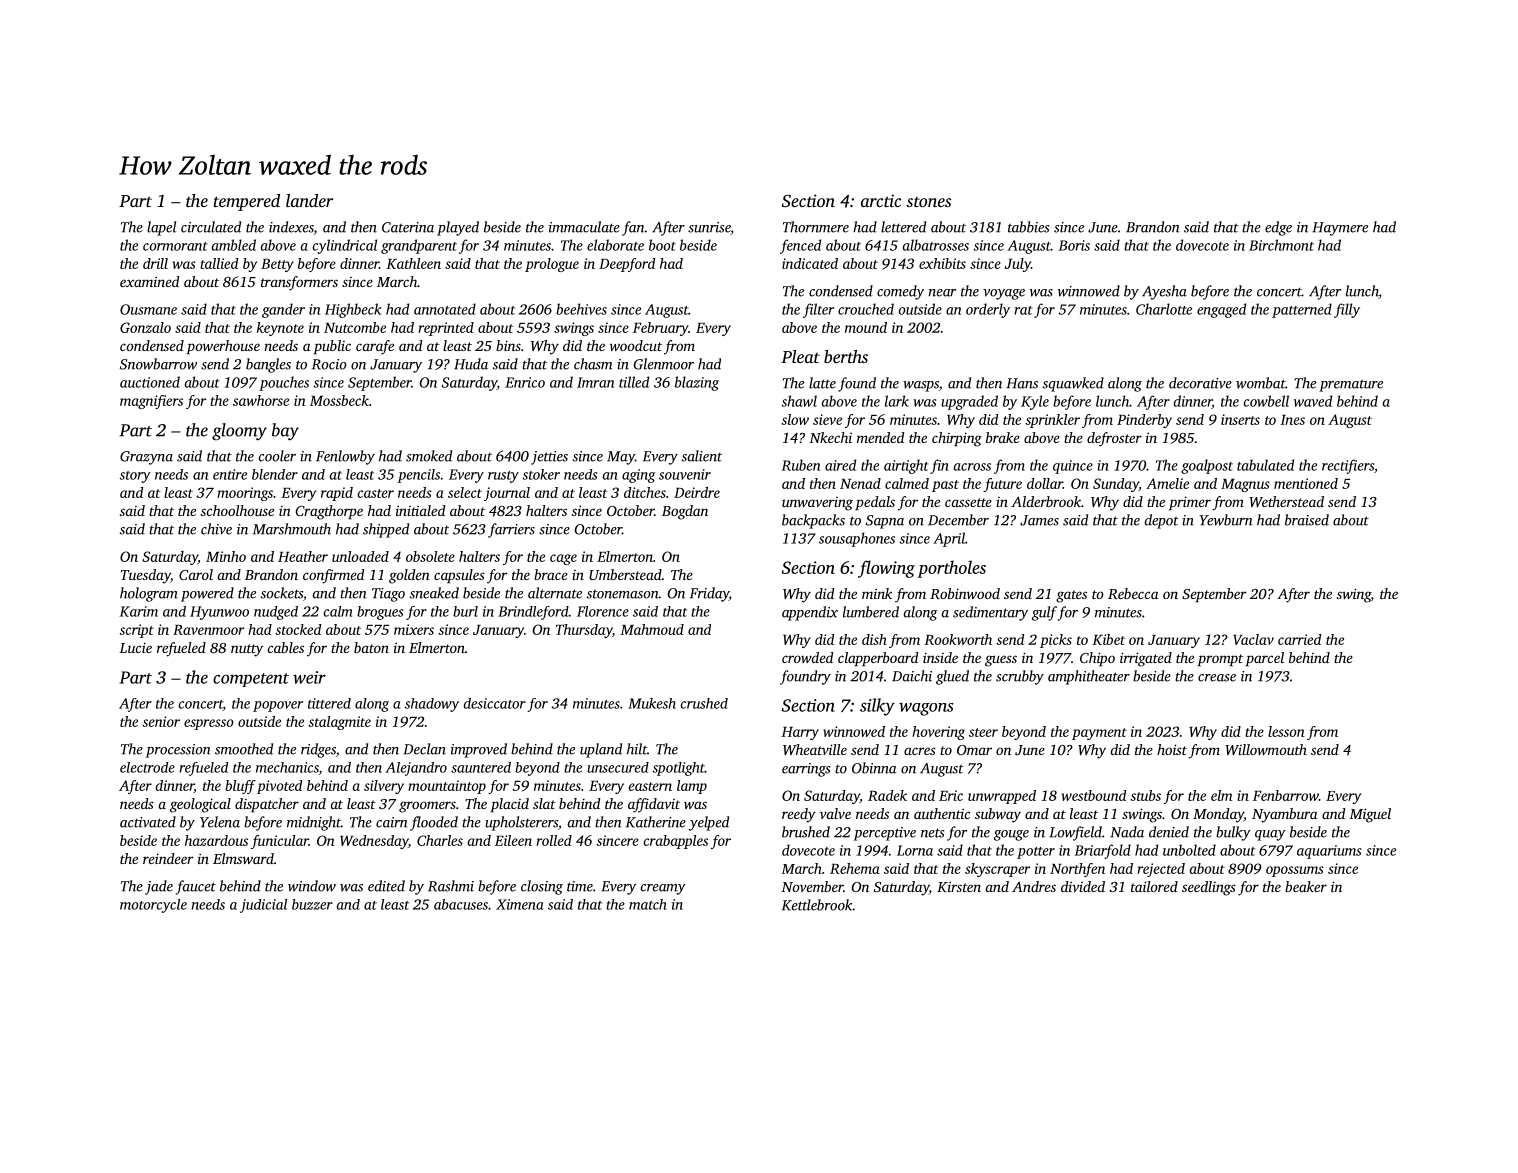  Describe the element at coordinates (1028, 227) in the screenshot. I see `tabbies` at that location.
